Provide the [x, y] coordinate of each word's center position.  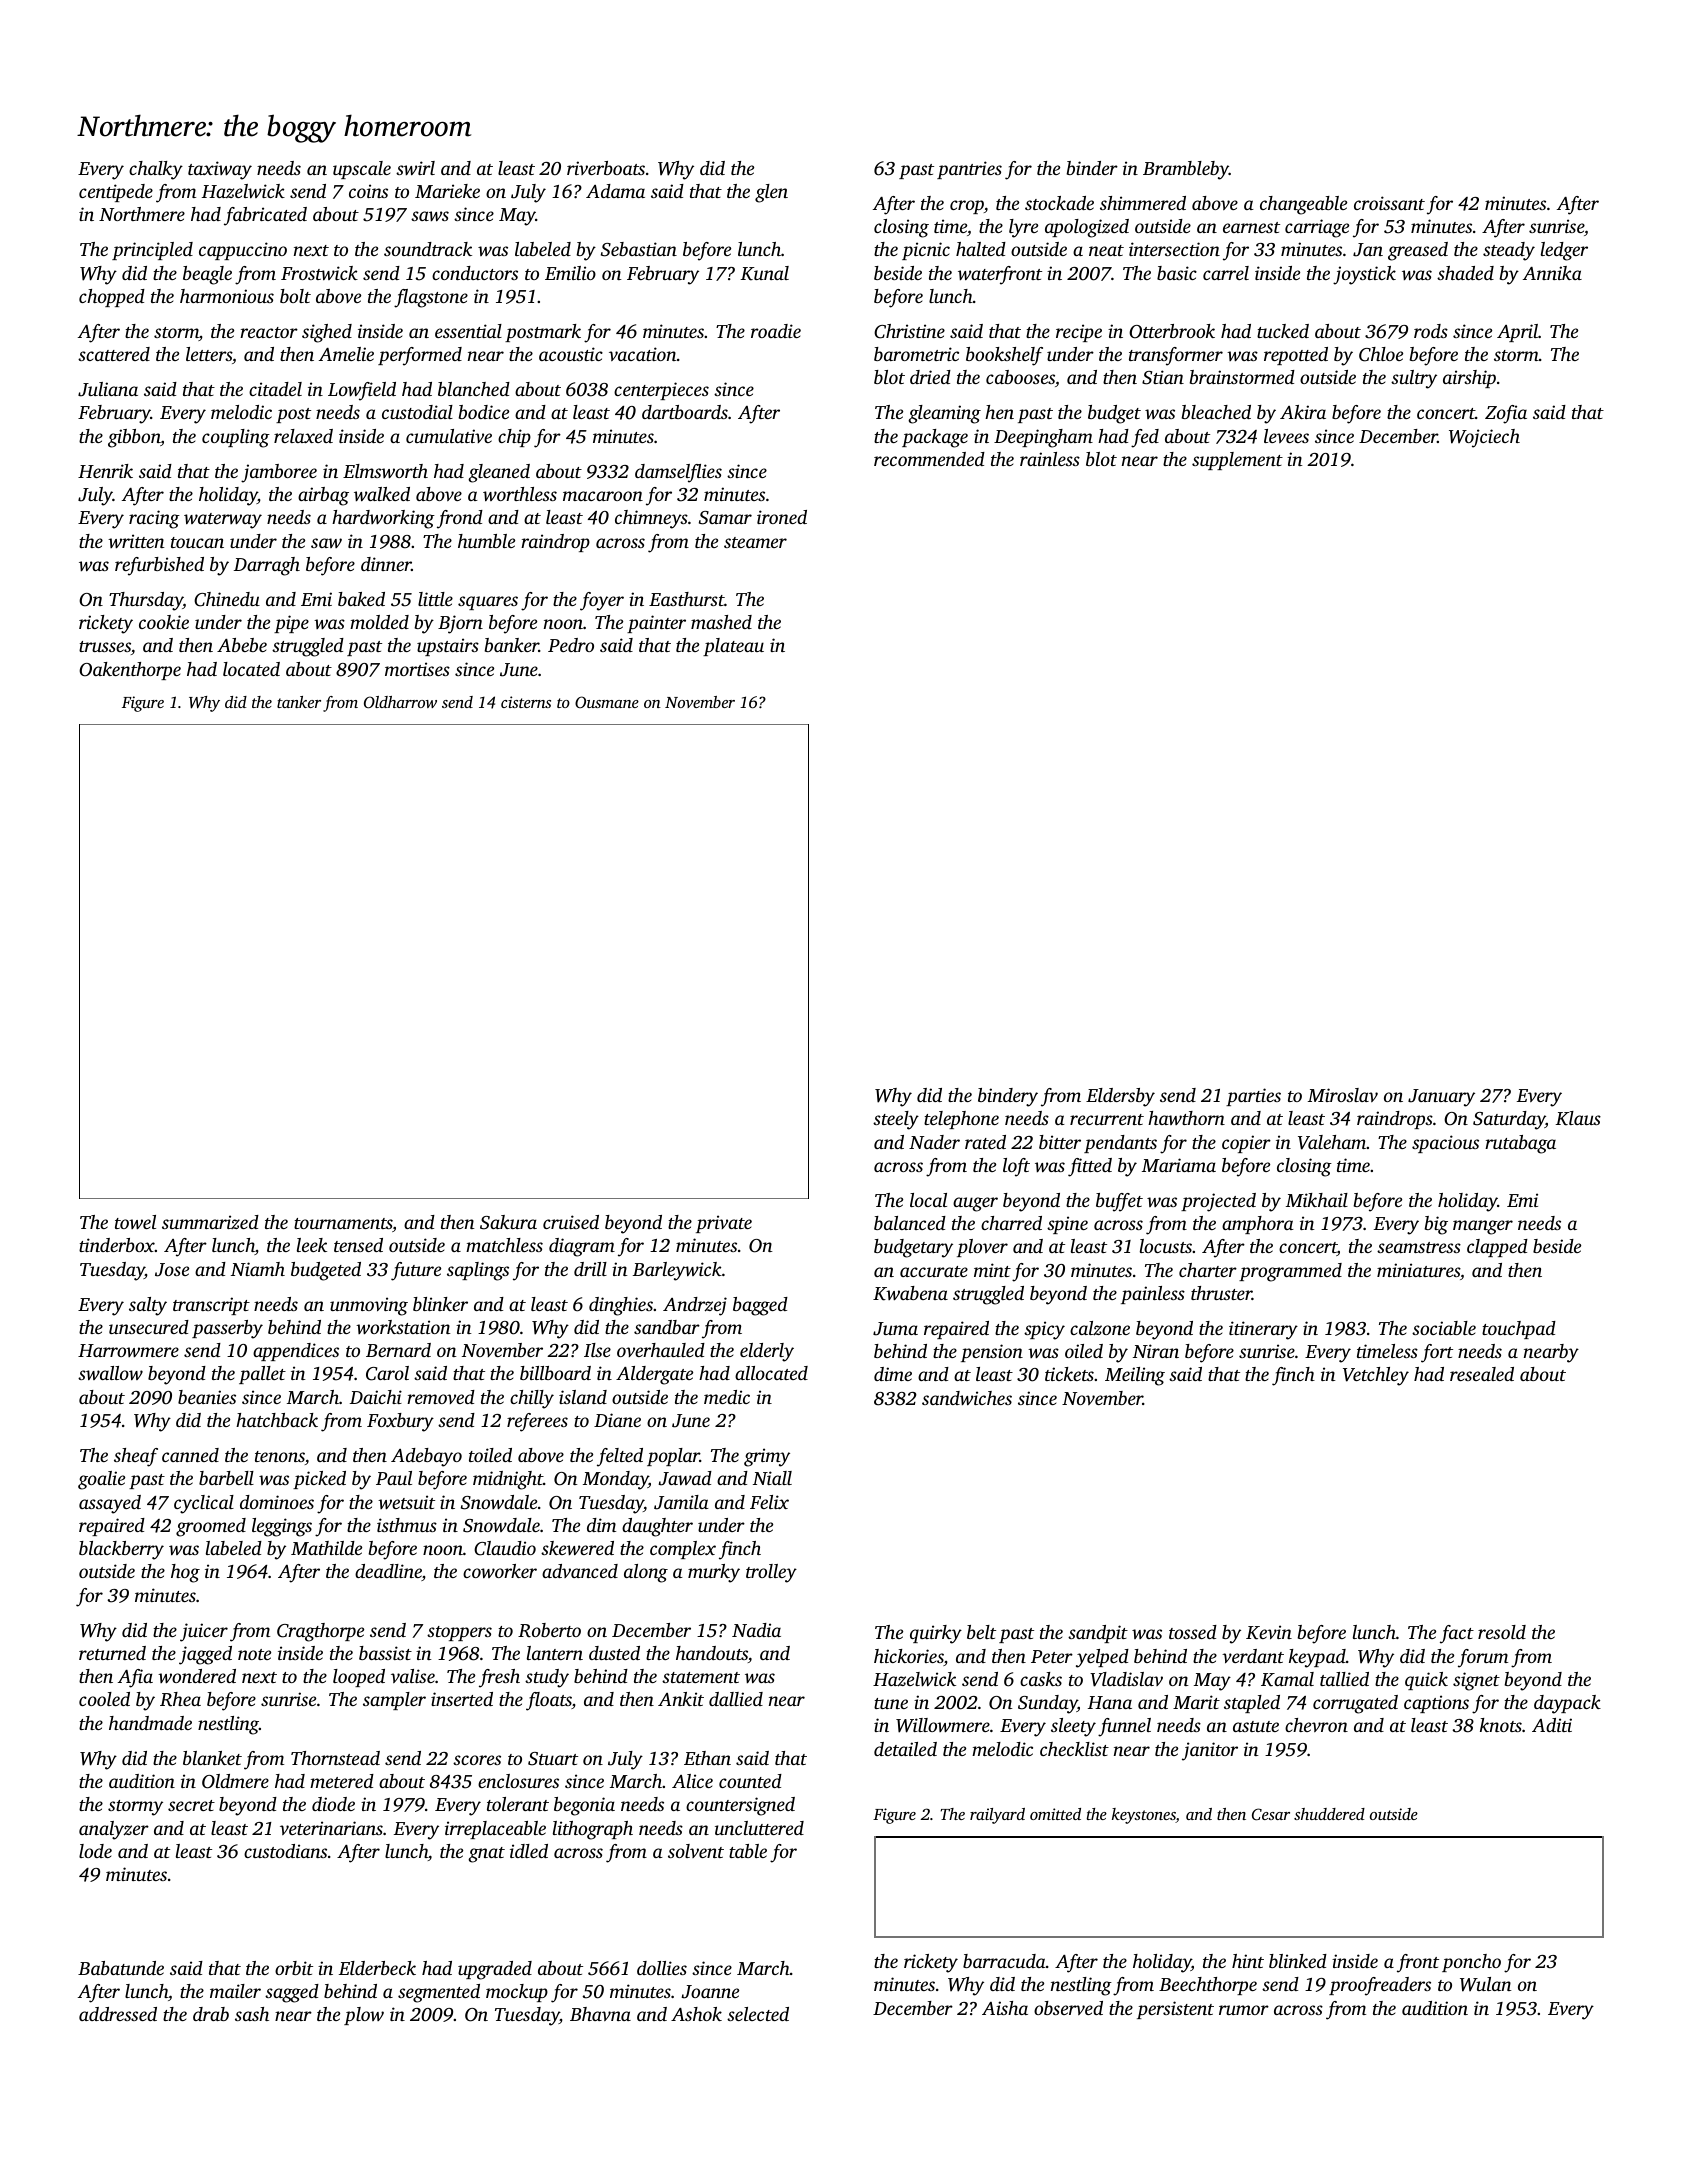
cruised [571, 1222]
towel [135, 1222]
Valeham [1332, 1142]
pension [992, 1353]
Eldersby [1120, 1097]
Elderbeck [377, 1968]
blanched [474, 389]
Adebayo [426, 1457]
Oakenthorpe [130, 671]
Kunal [764, 273]
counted [750, 1781]
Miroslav [1343, 1095]
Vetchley [1376, 1376]
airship [1469, 379]
